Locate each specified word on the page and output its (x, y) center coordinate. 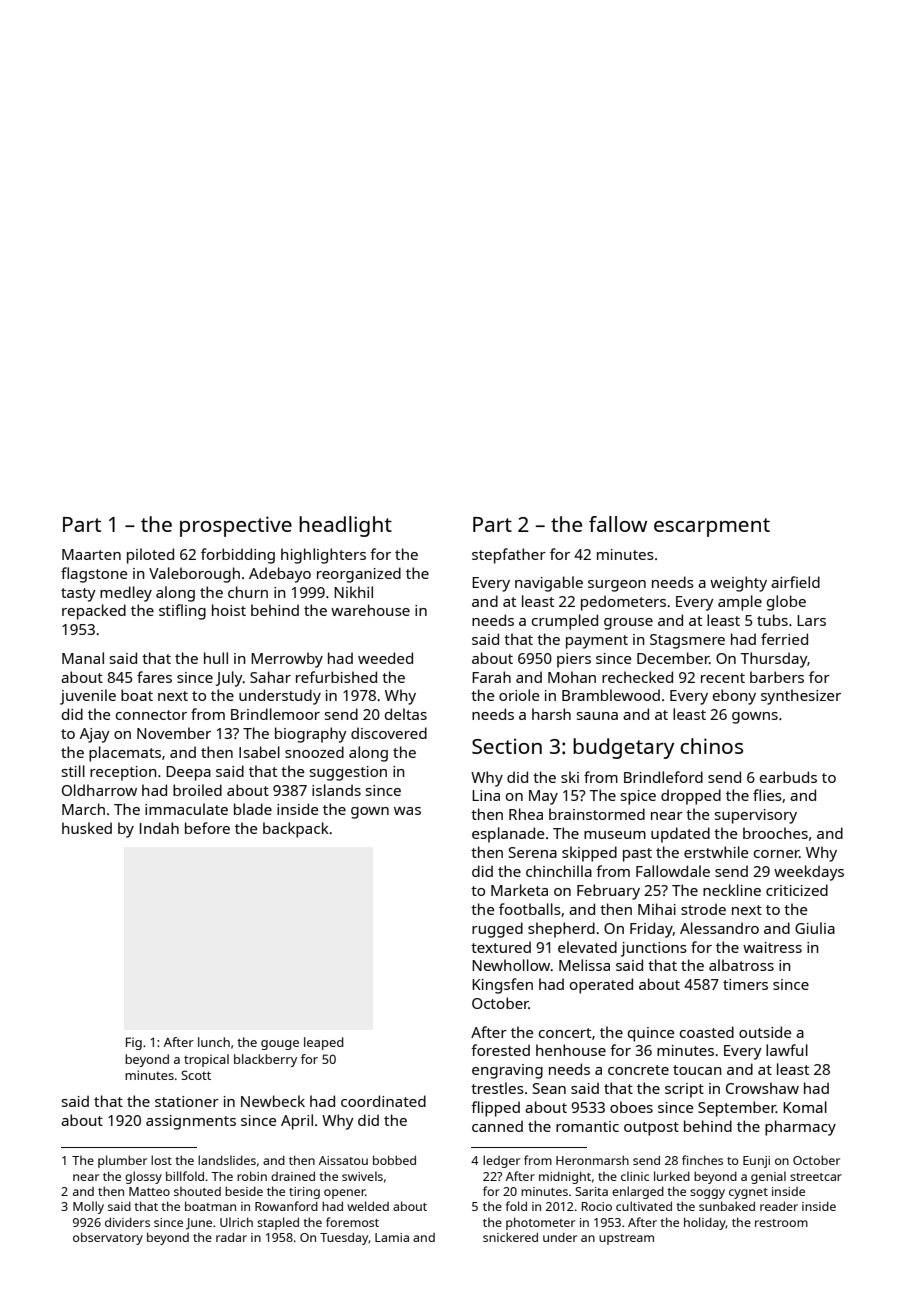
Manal (83, 658)
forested (500, 1050)
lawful (787, 1050)
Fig (134, 1043)
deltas (406, 714)
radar (231, 1237)
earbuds (788, 777)
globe (786, 603)
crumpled (565, 622)
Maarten (91, 554)
